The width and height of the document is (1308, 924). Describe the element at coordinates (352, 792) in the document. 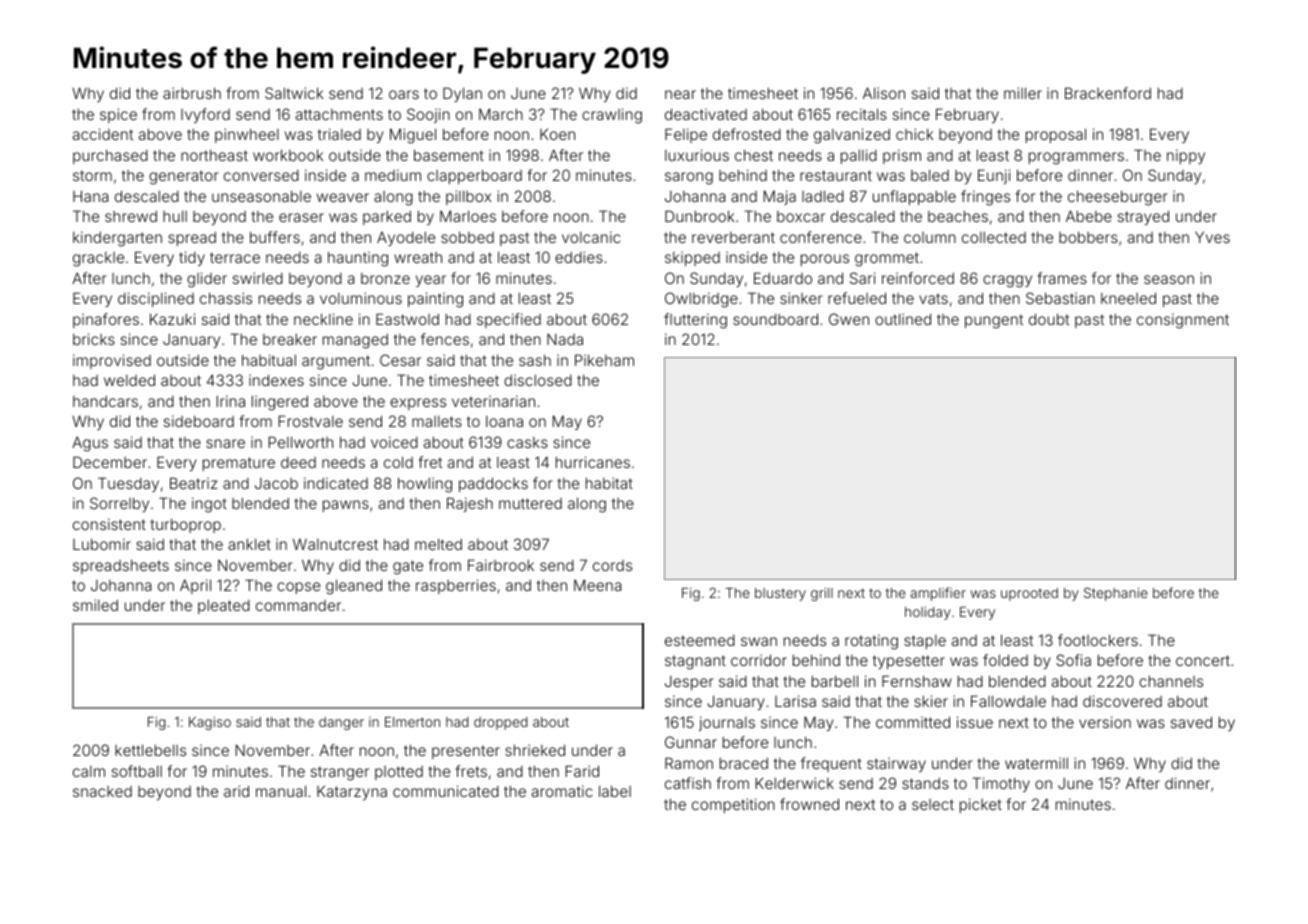

I see `Katarzyna` at that location.
